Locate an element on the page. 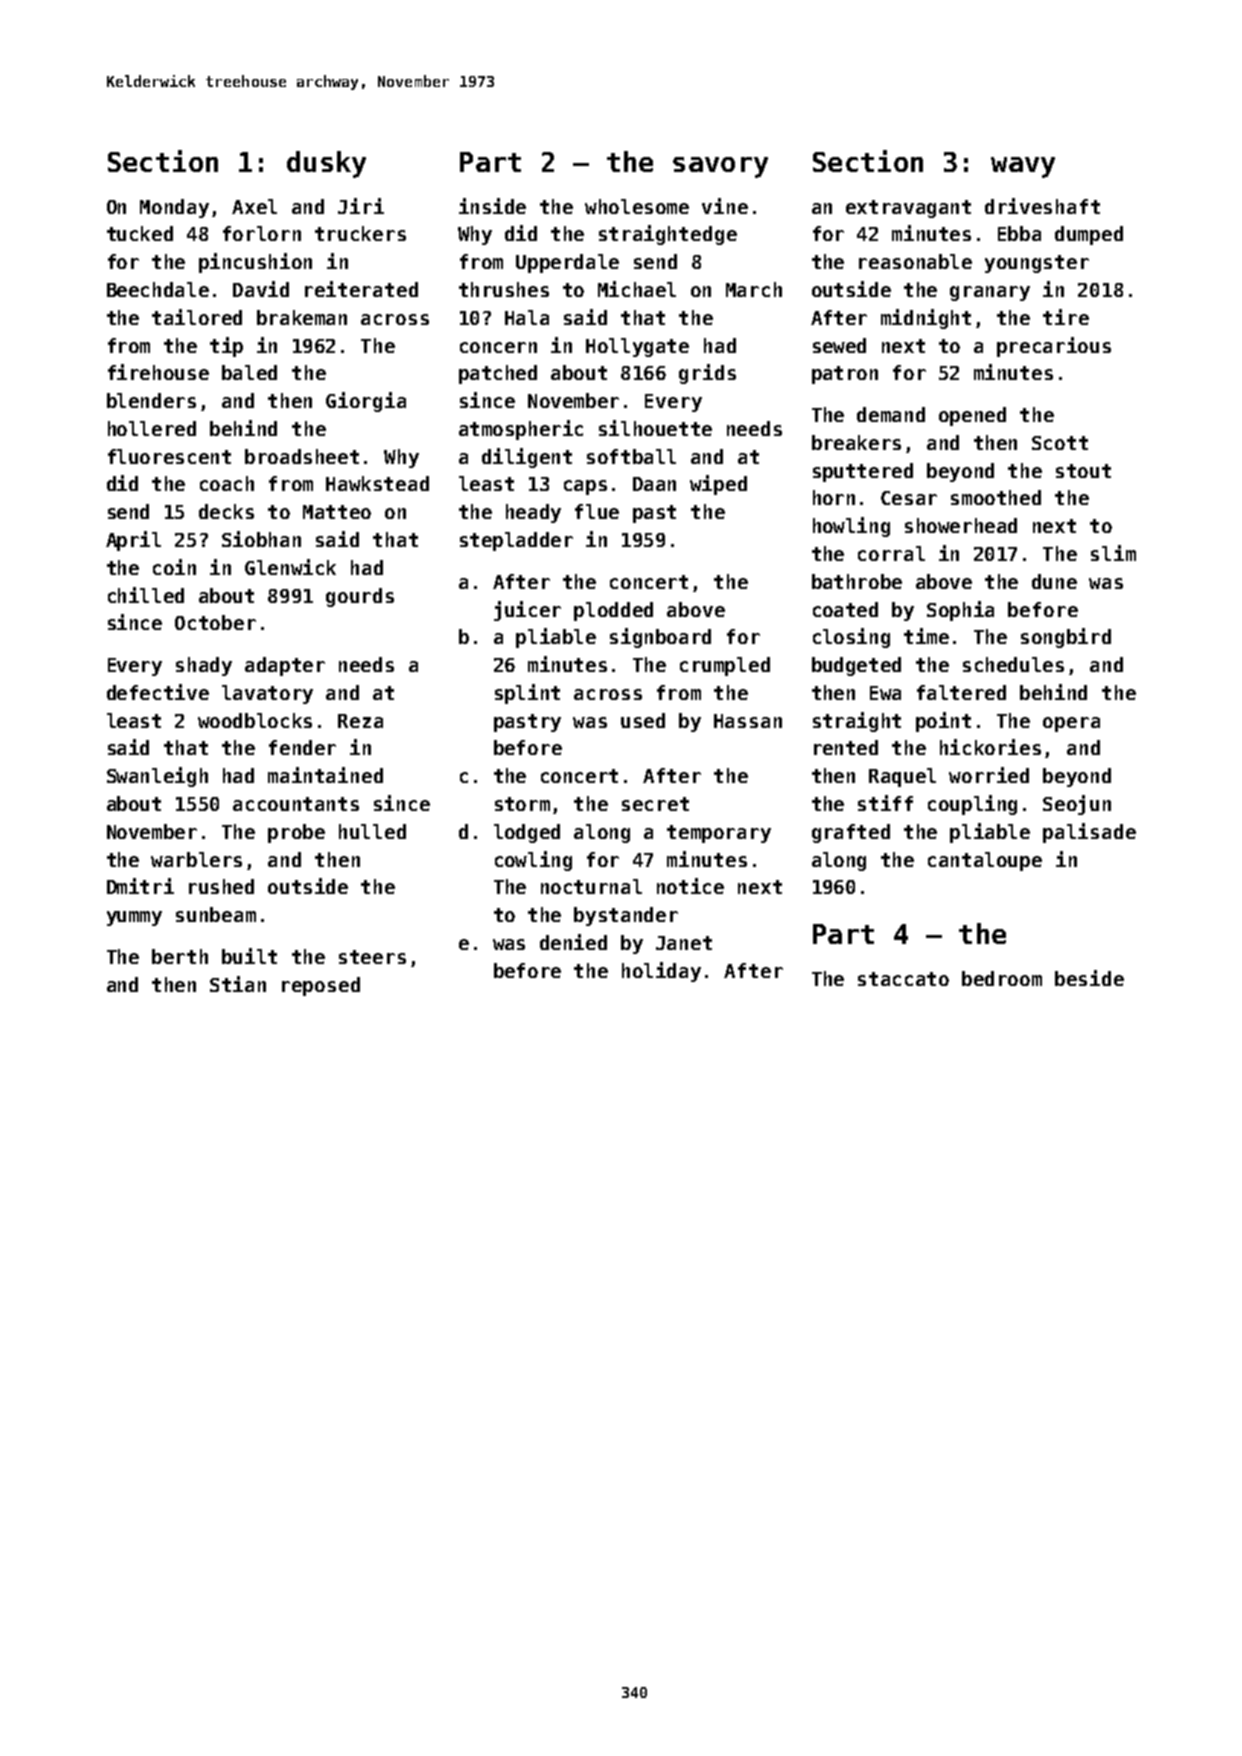 The height and width of the document is (1756, 1242). Giorgia is located at coordinates (366, 402).
